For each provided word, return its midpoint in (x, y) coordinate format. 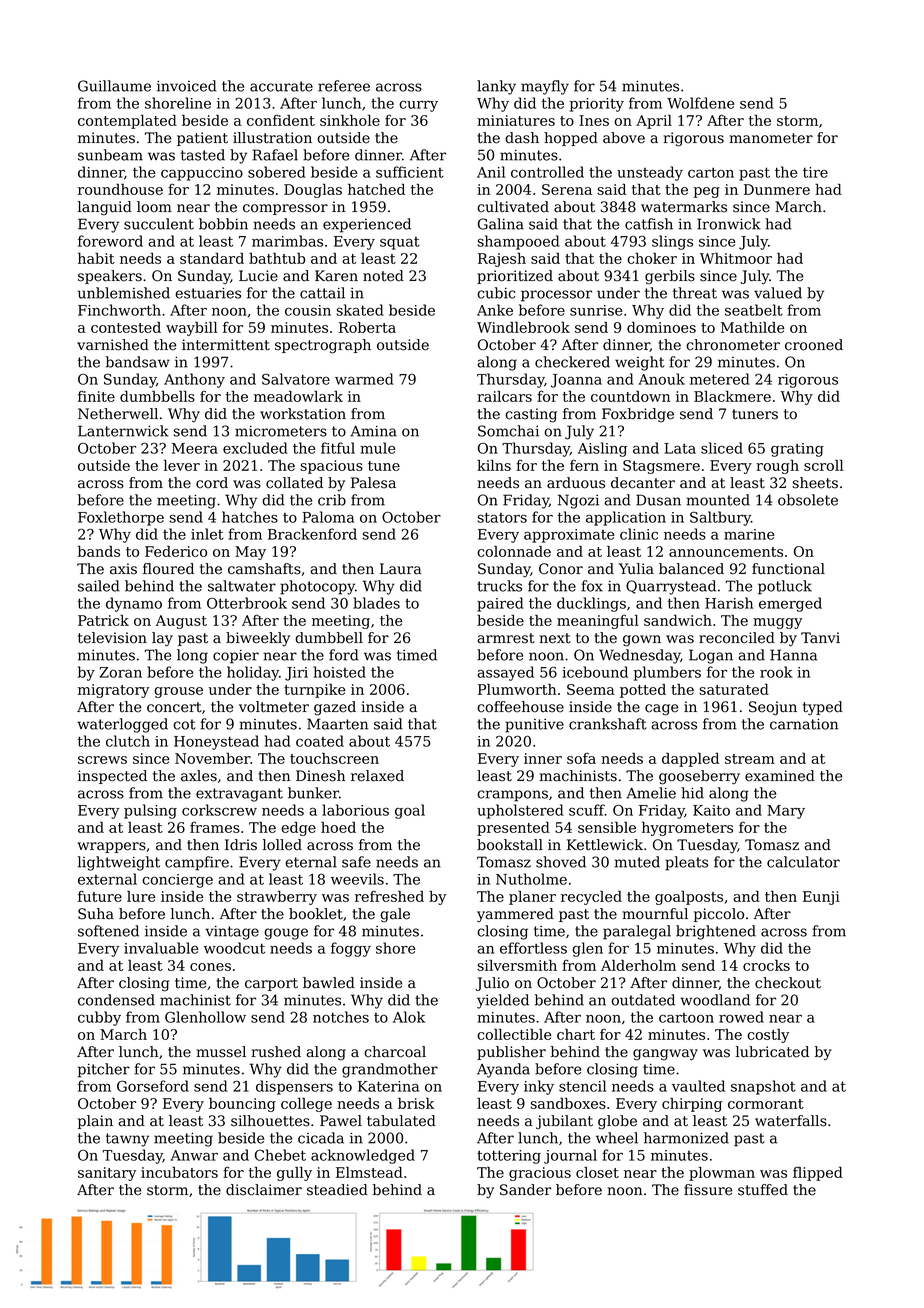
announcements (726, 552)
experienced (367, 225)
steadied (337, 1190)
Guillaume (114, 86)
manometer (771, 138)
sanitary (107, 1174)
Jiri (296, 674)
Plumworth (517, 689)
